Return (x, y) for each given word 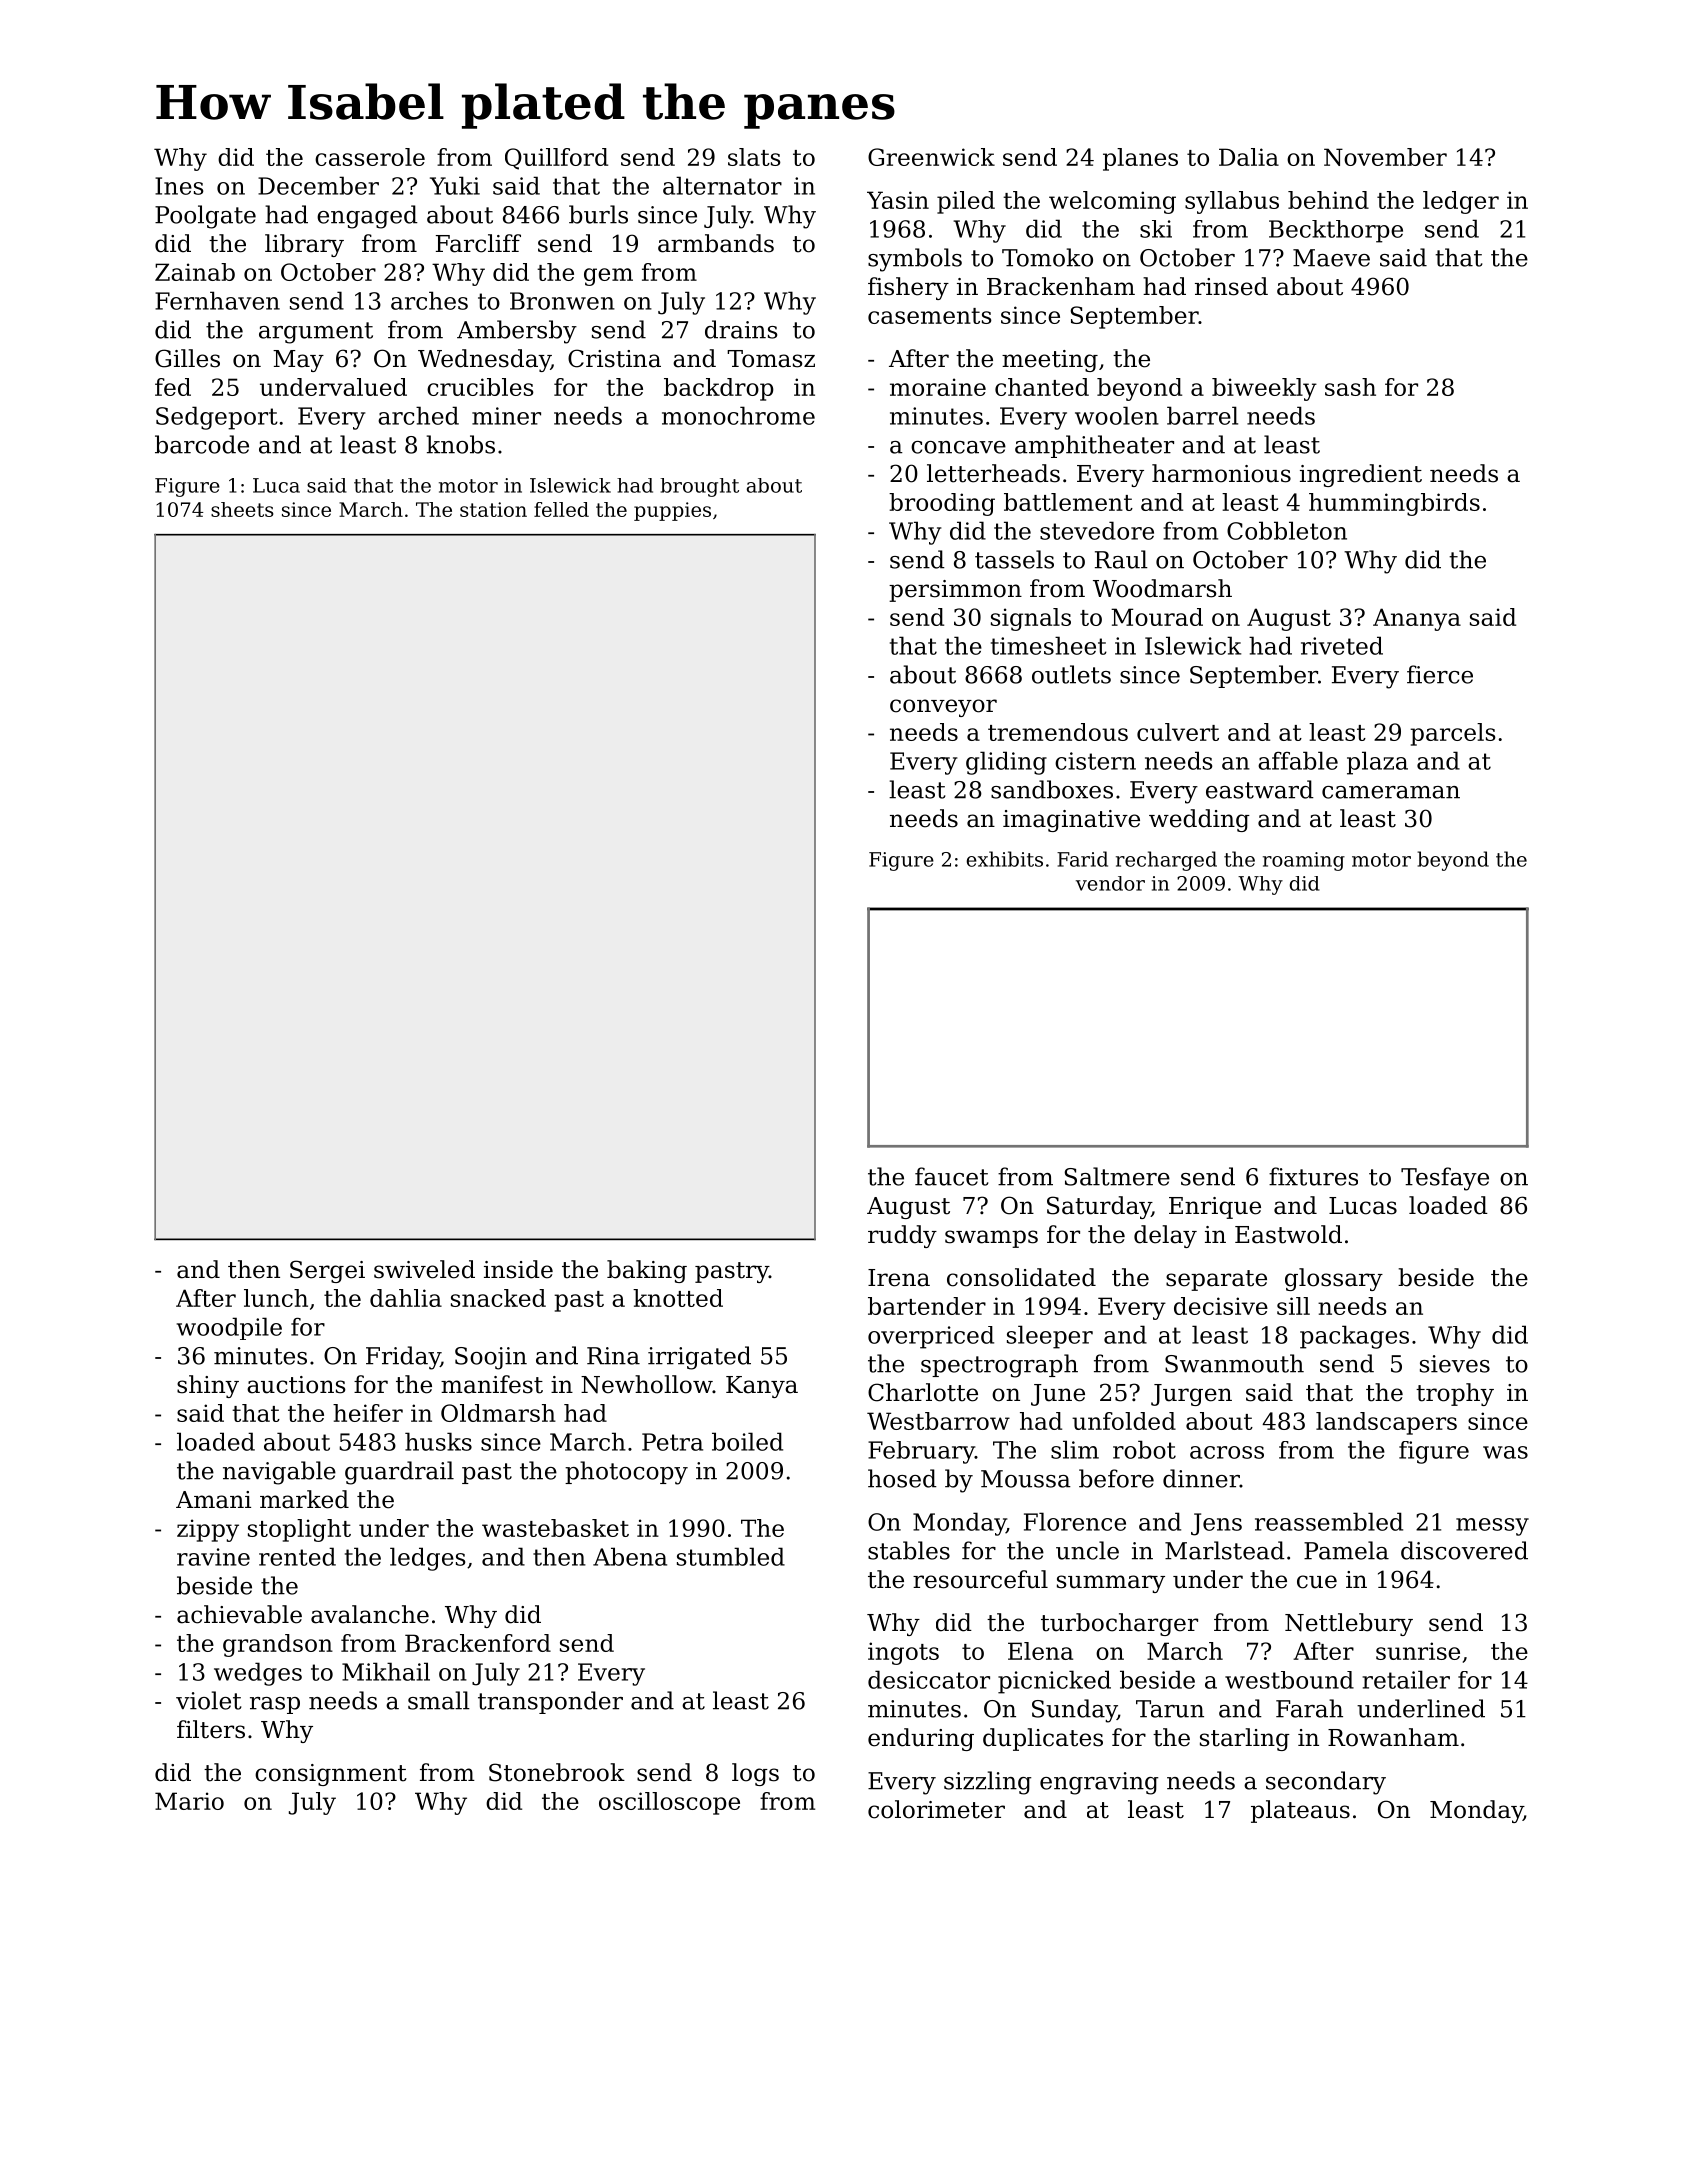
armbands (716, 243)
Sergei (327, 1271)
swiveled (424, 1269)
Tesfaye (1445, 1179)
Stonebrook (557, 1772)
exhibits (1005, 859)
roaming (1304, 861)
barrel (1202, 415)
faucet (951, 1176)
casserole (370, 157)
